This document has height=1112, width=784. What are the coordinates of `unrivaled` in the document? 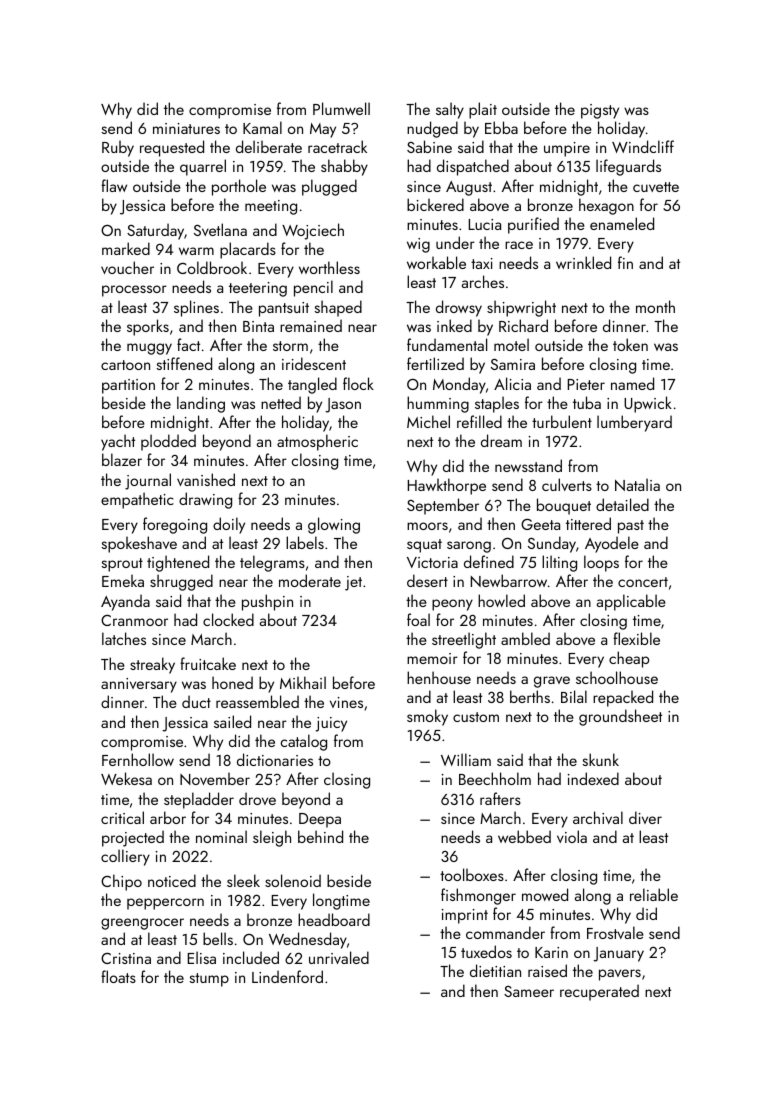 It's located at (339, 957).
